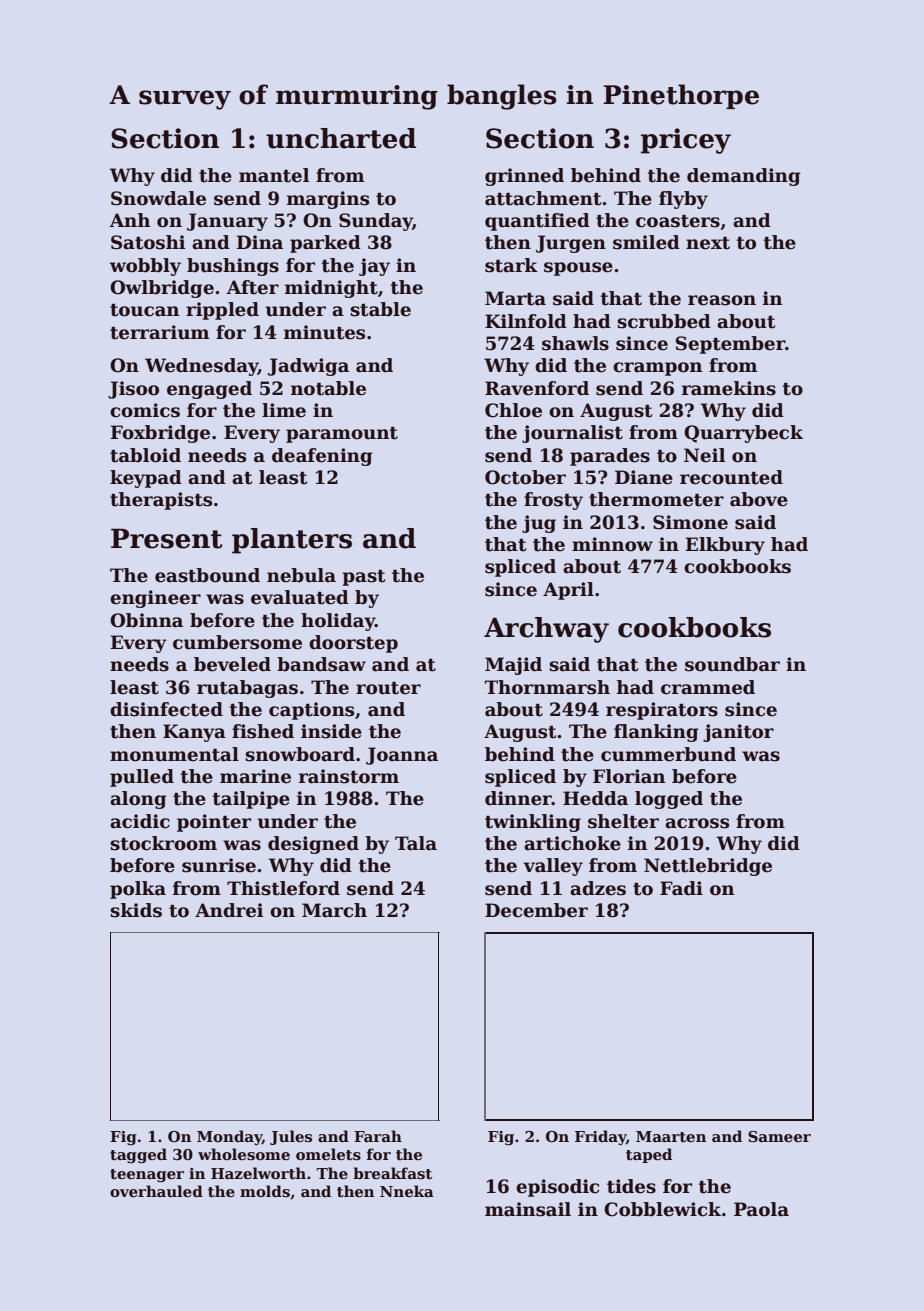  I want to click on mantel, so click(274, 175).
